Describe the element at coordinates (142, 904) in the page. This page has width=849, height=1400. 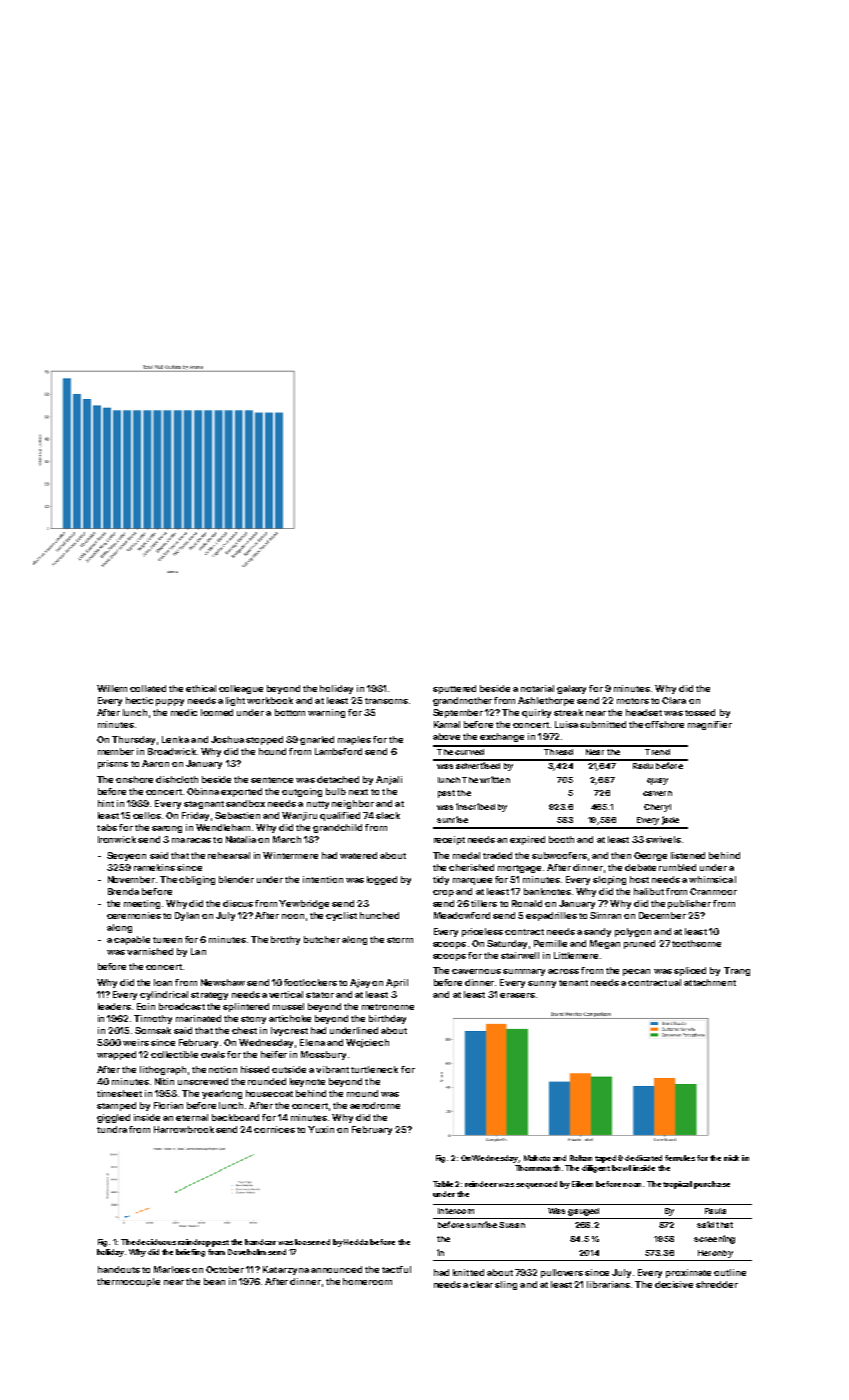
I see `meeting` at that location.
